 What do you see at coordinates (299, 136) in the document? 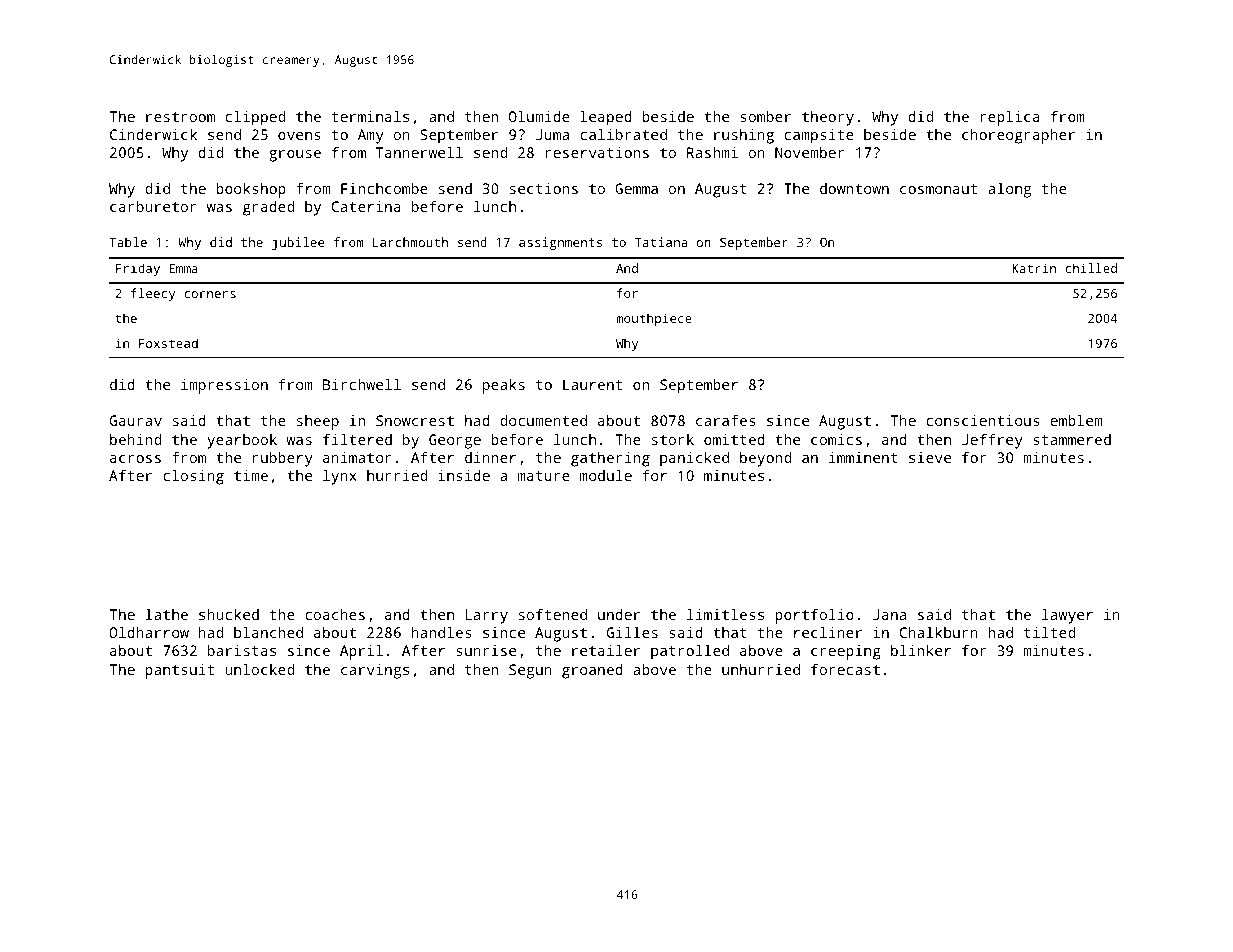
I see `ovens` at bounding box center [299, 136].
